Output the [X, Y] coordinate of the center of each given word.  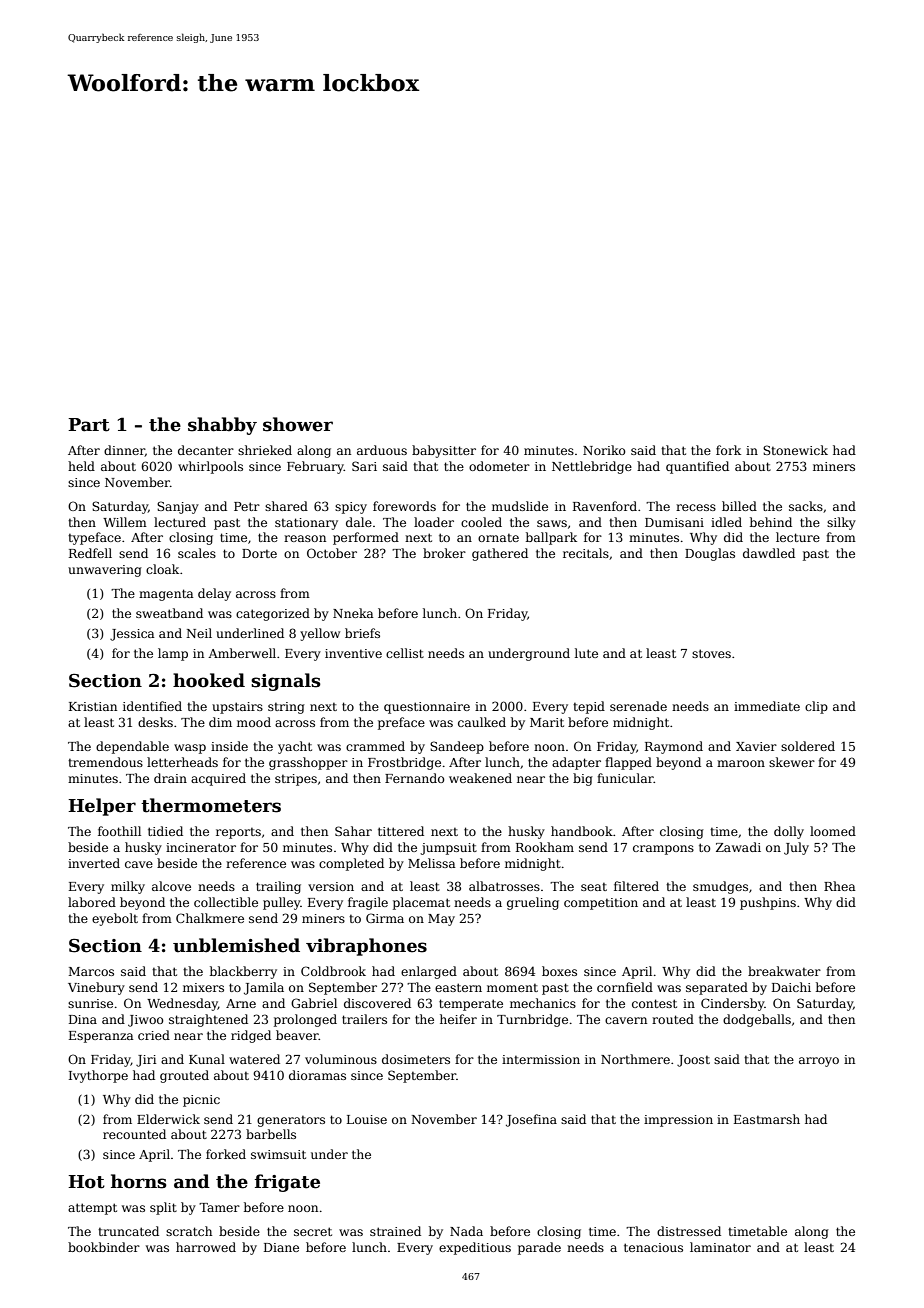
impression [678, 1121]
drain [170, 778]
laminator [720, 1247]
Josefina [531, 1120]
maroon [741, 763]
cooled [481, 522]
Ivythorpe [98, 1076]
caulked [482, 722]
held [81, 466]
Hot [86, 1182]
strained [395, 1231]
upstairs [237, 708]
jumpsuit [448, 849]
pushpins [768, 903]
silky [841, 523]
